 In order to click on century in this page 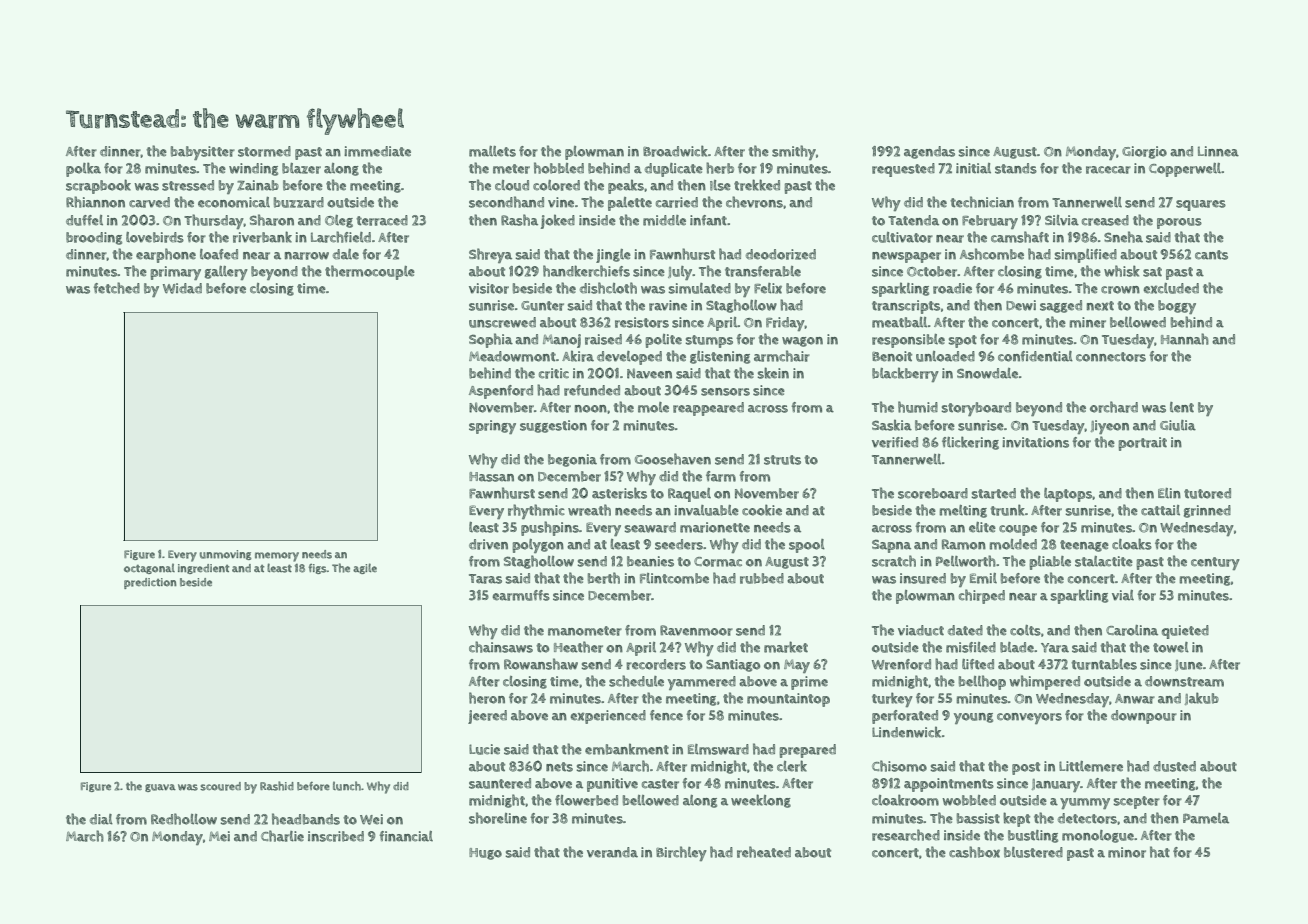, I will do `click(1215, 563)`.
